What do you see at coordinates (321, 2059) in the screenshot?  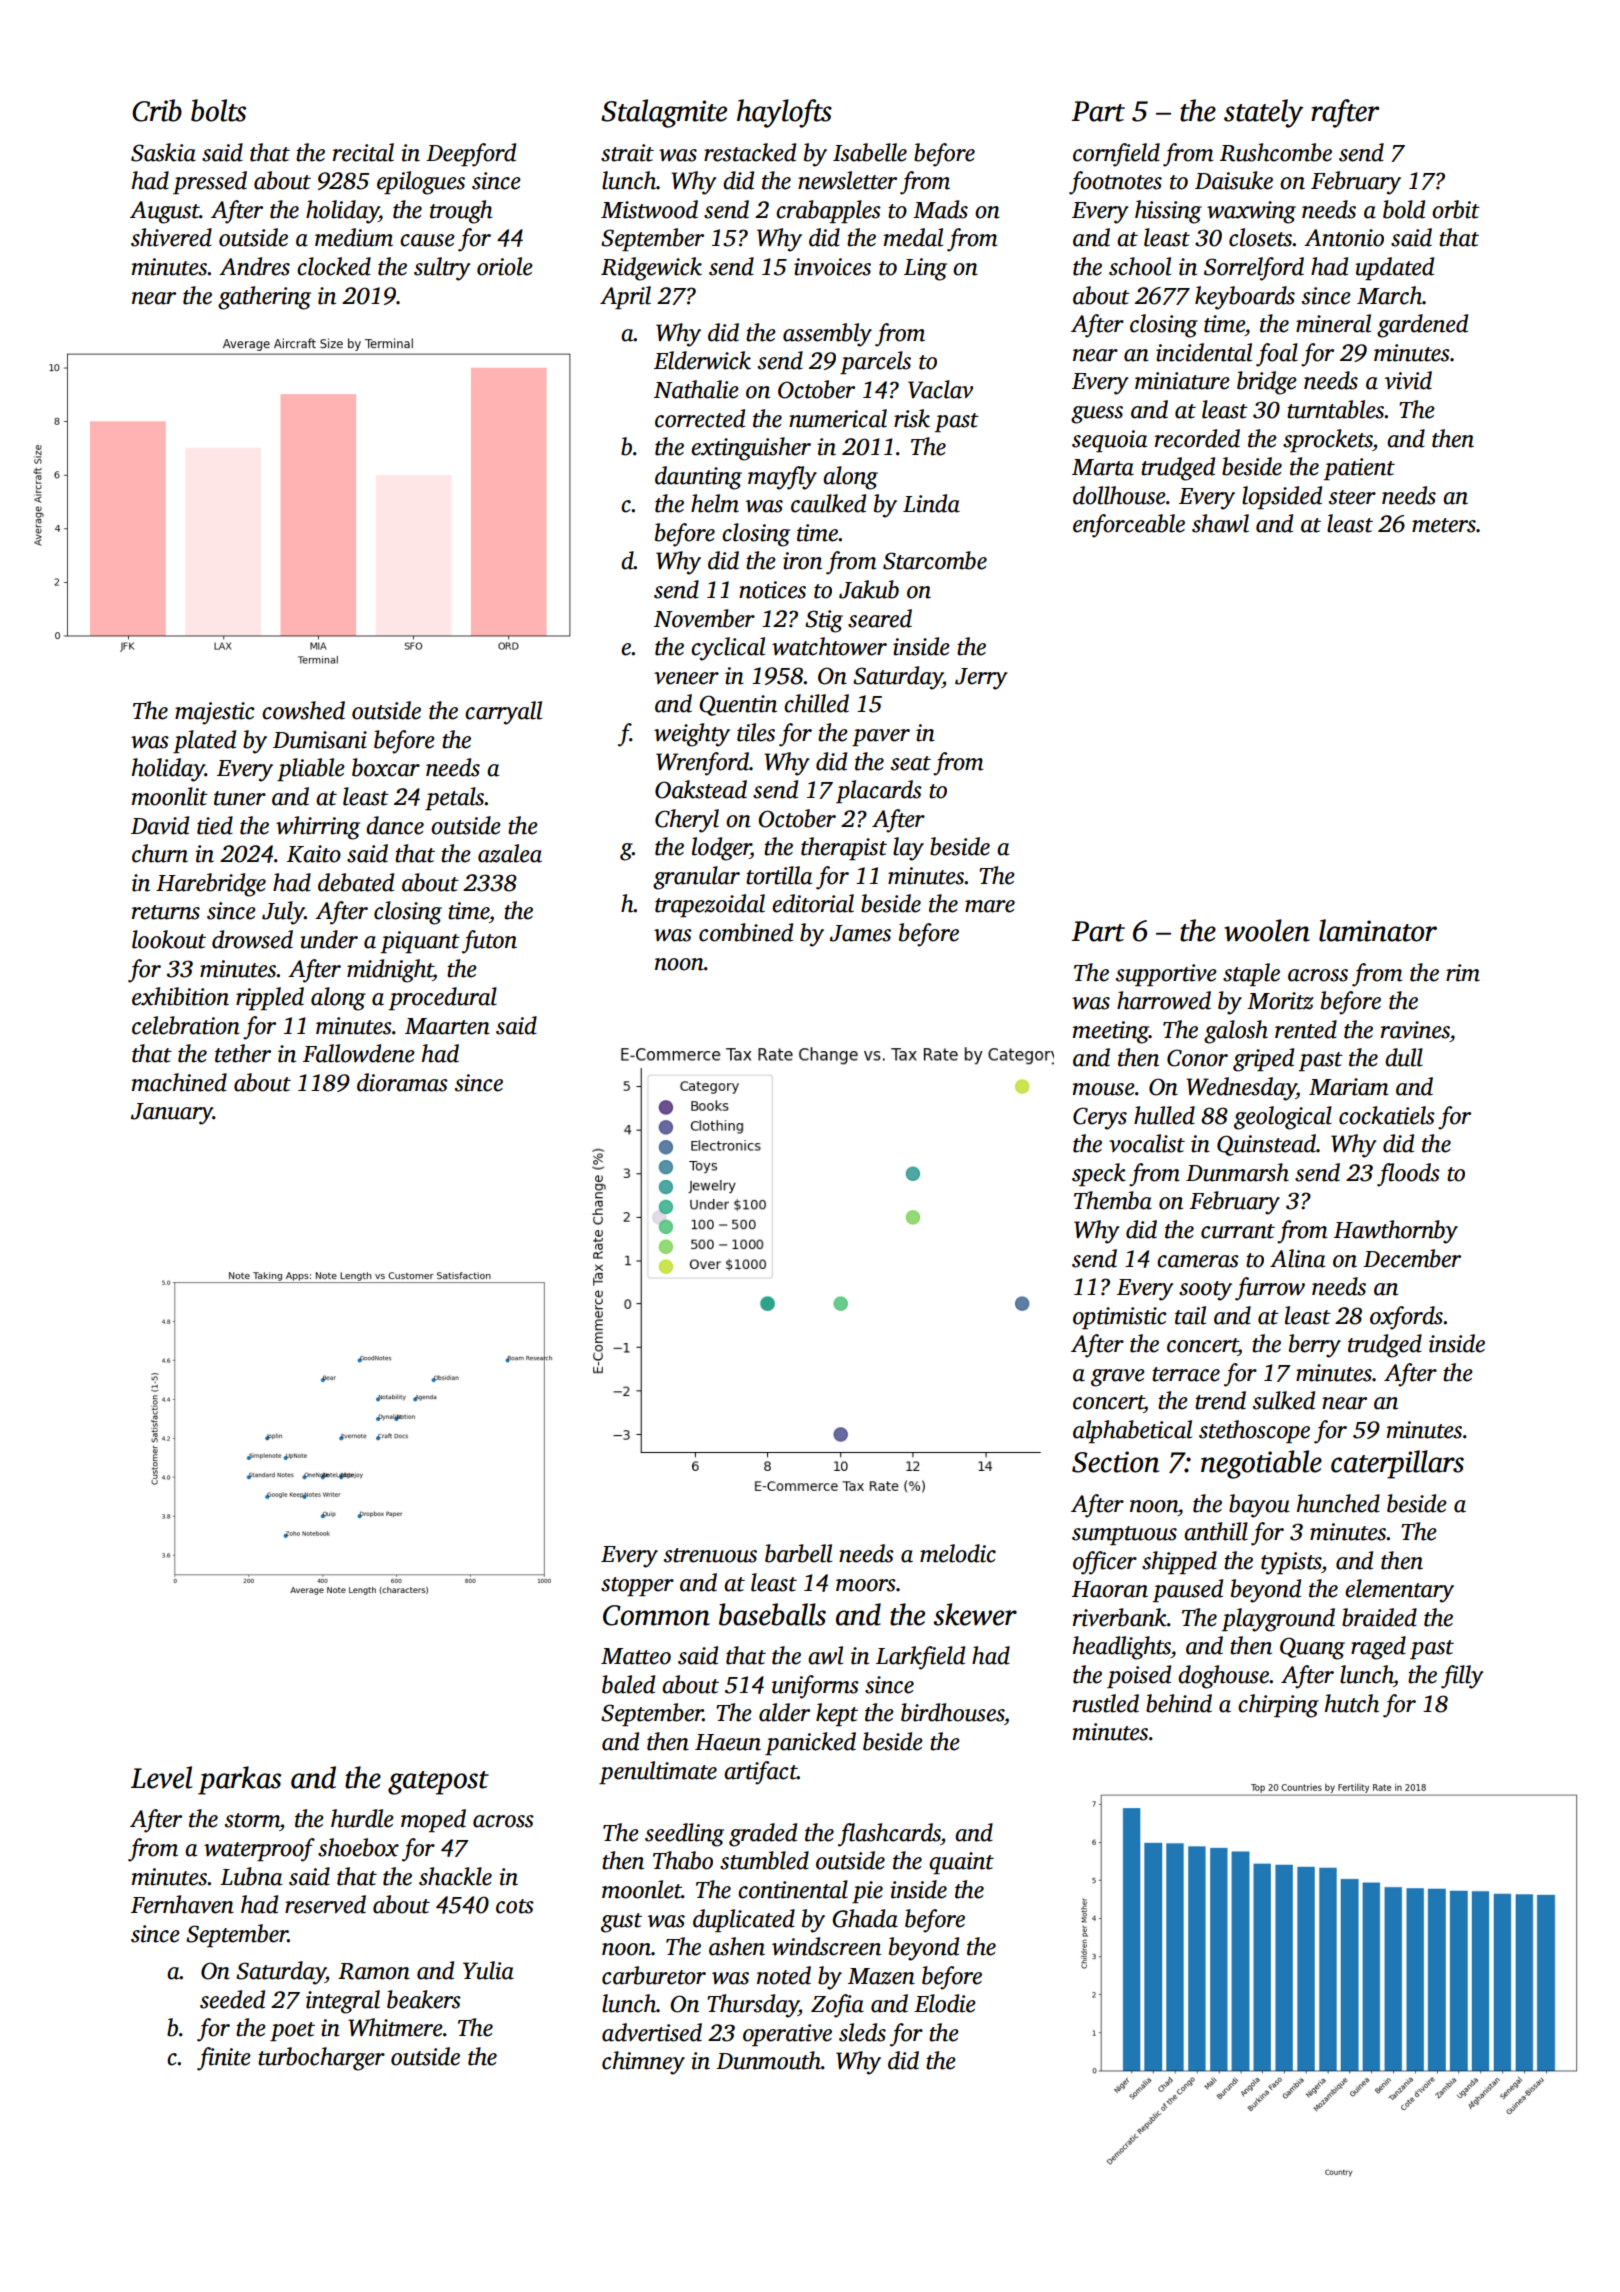 I see `turbocharger` at bounding box center [321, 2059].
